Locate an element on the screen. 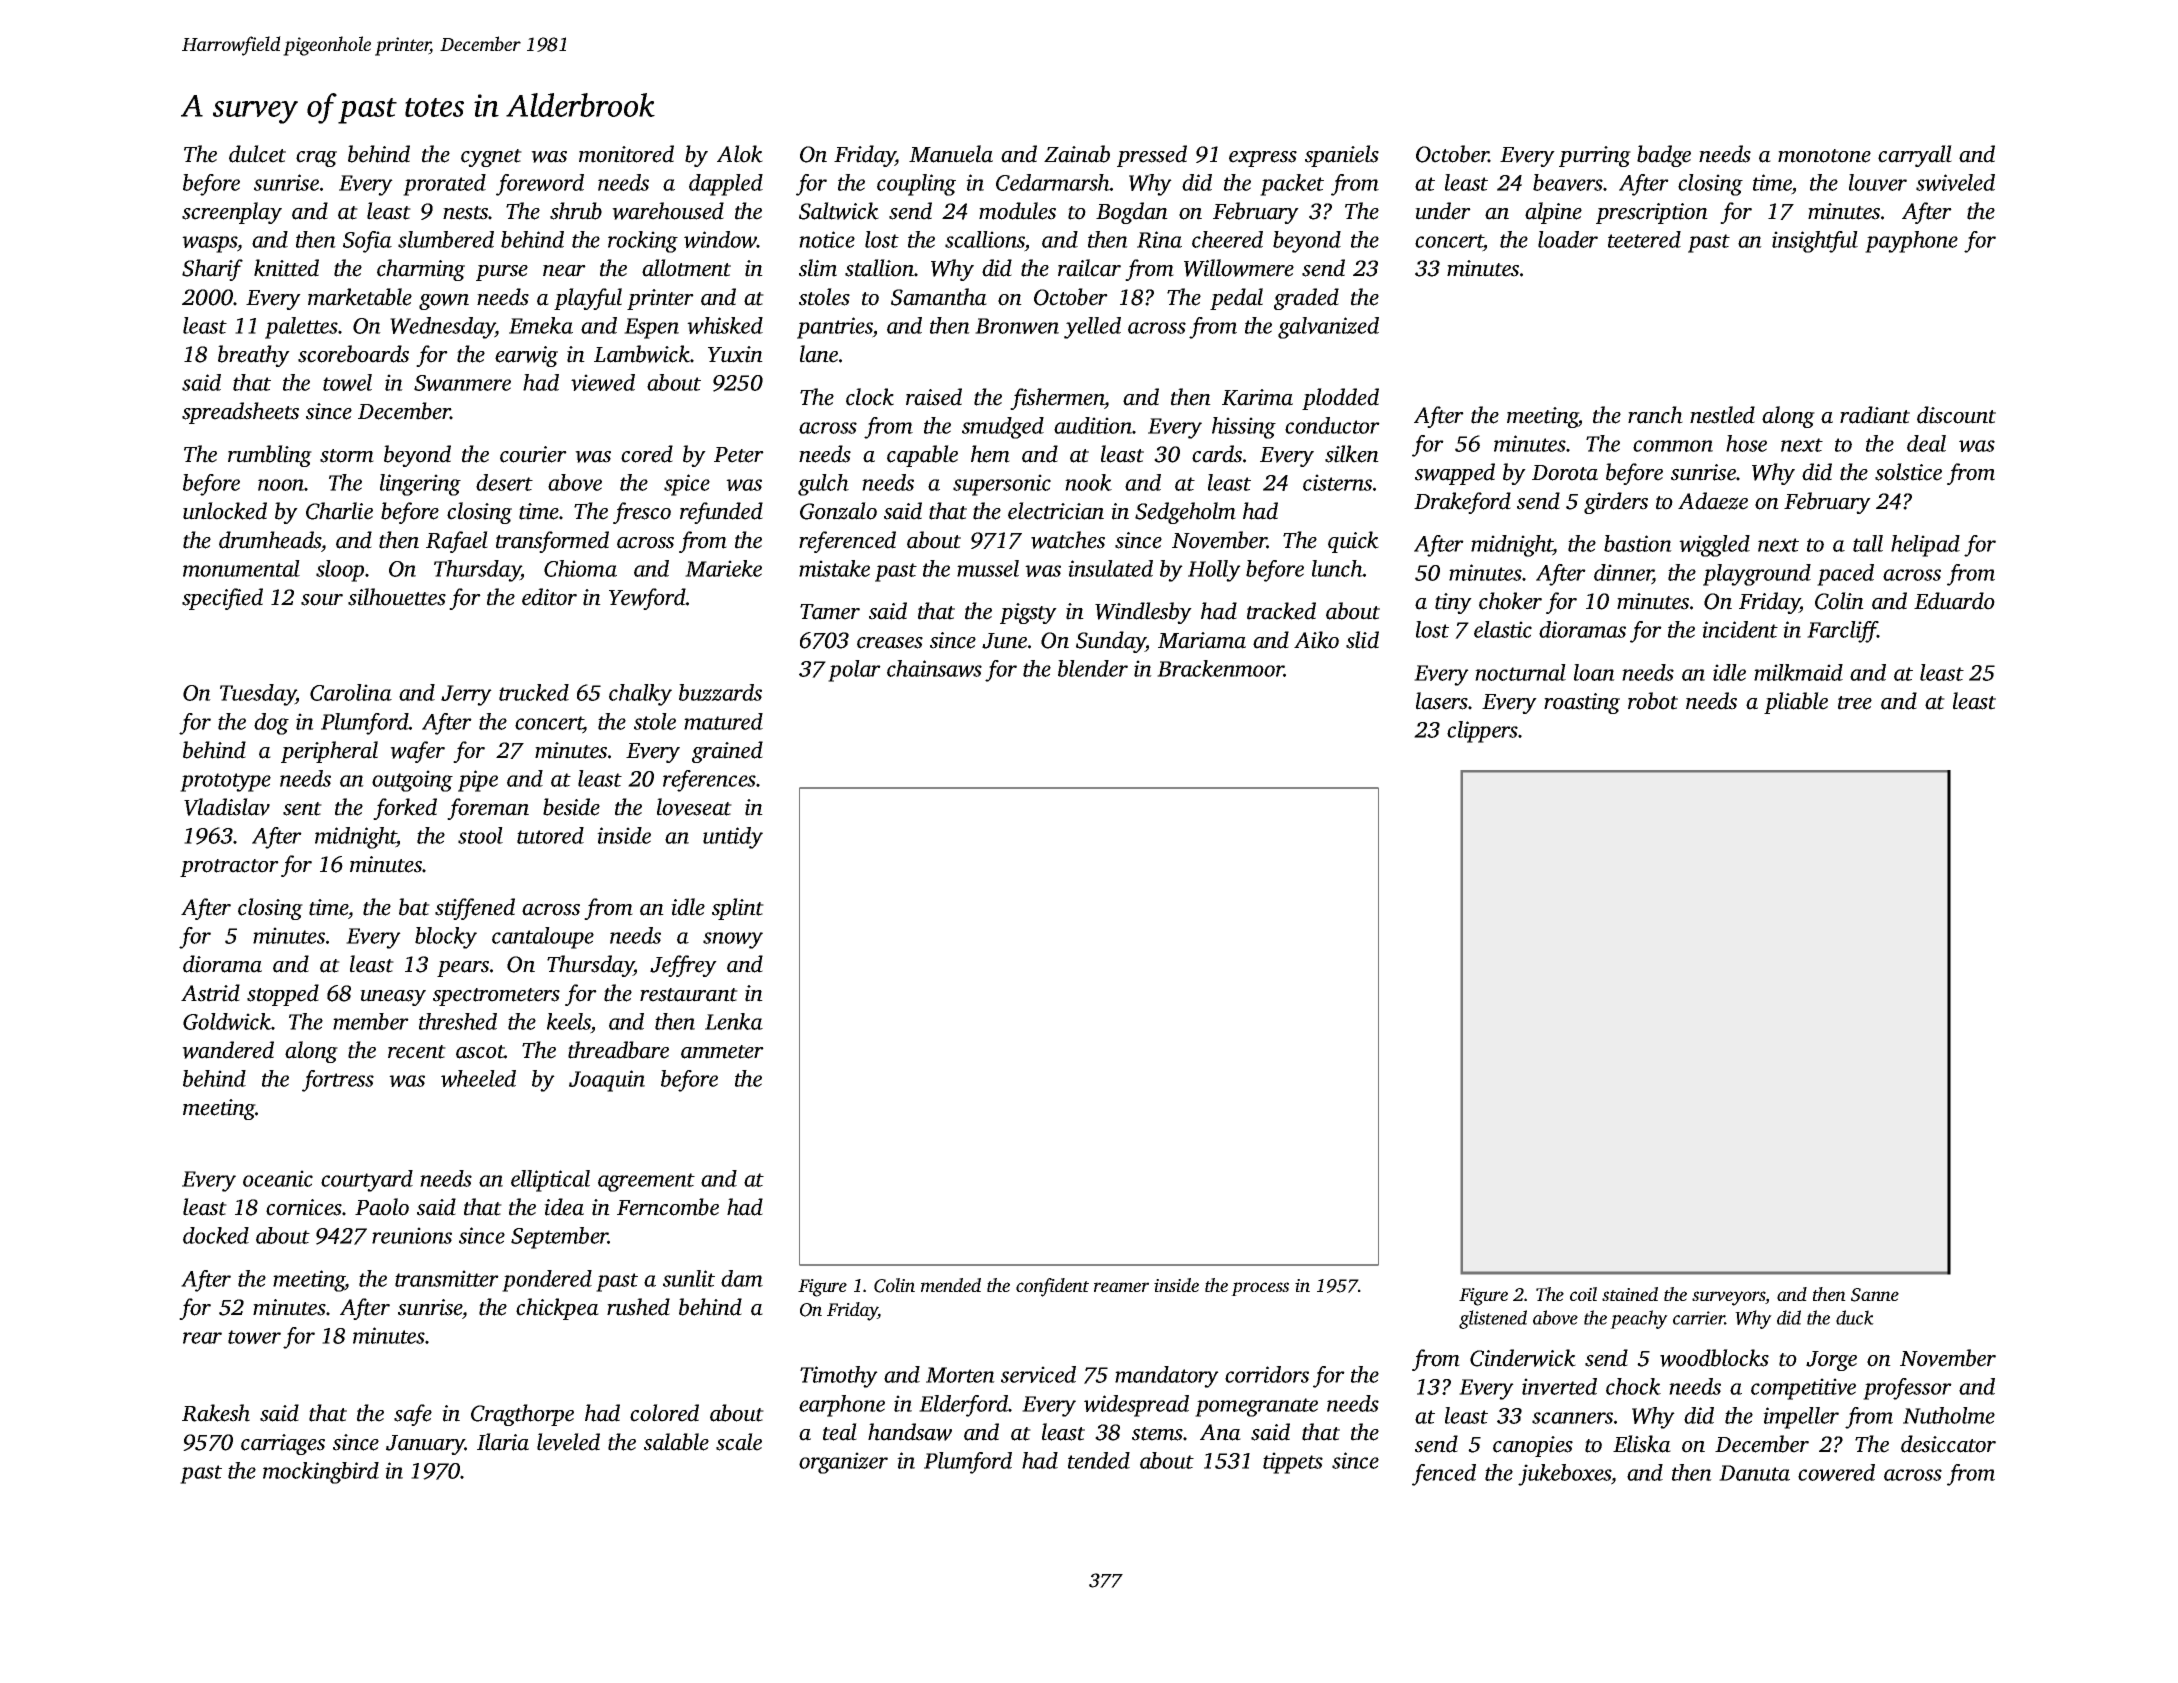 Image resolution: width=2178 pixels, height=1683 pixels. specified is located at coordinates (222, 599).
